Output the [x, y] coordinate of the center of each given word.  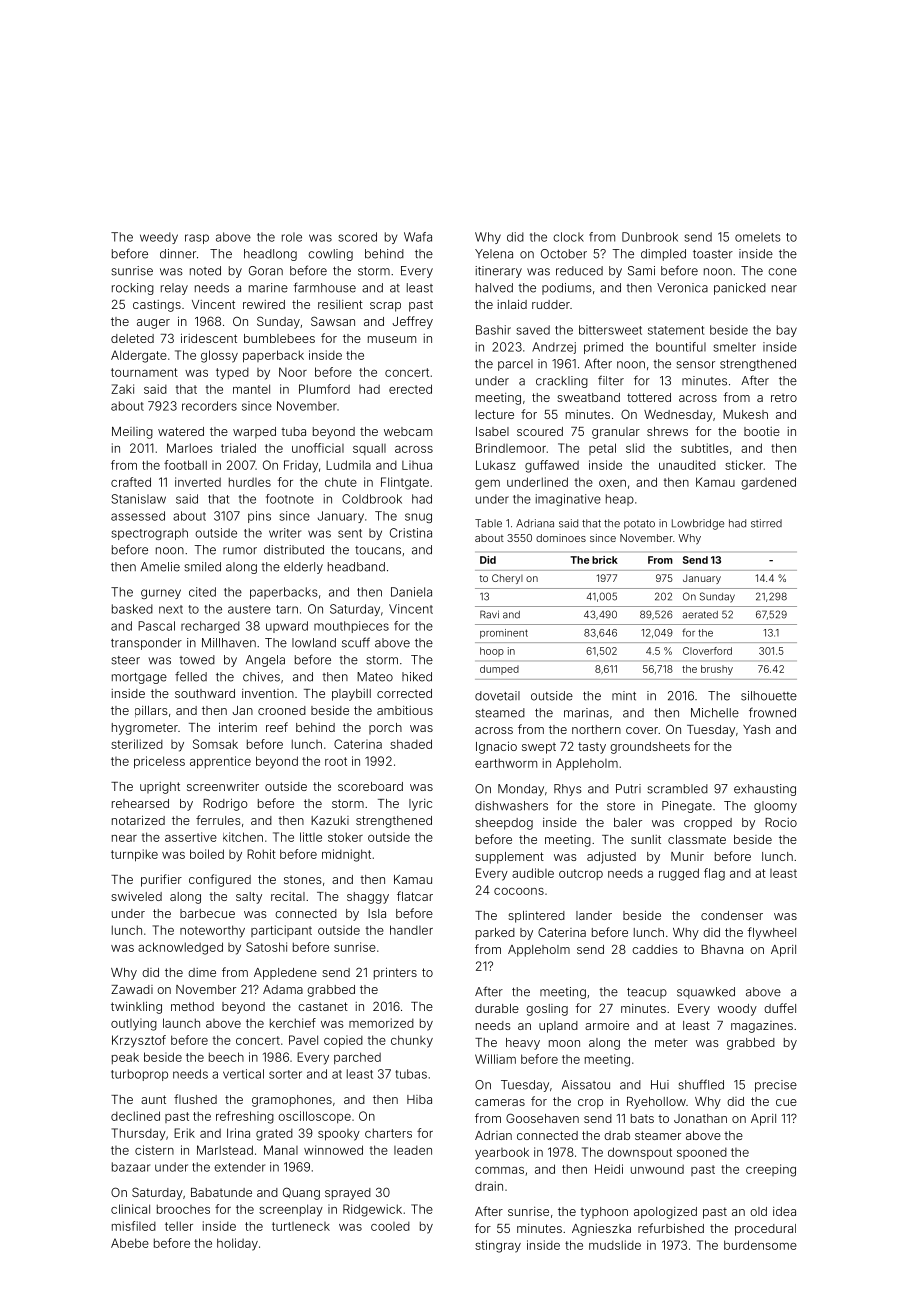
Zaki [122, 389]
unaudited [687, 465]
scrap [385, 307]
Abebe [130, 1243]
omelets [758, 237]
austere [249, 609]
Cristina [411, 533]
